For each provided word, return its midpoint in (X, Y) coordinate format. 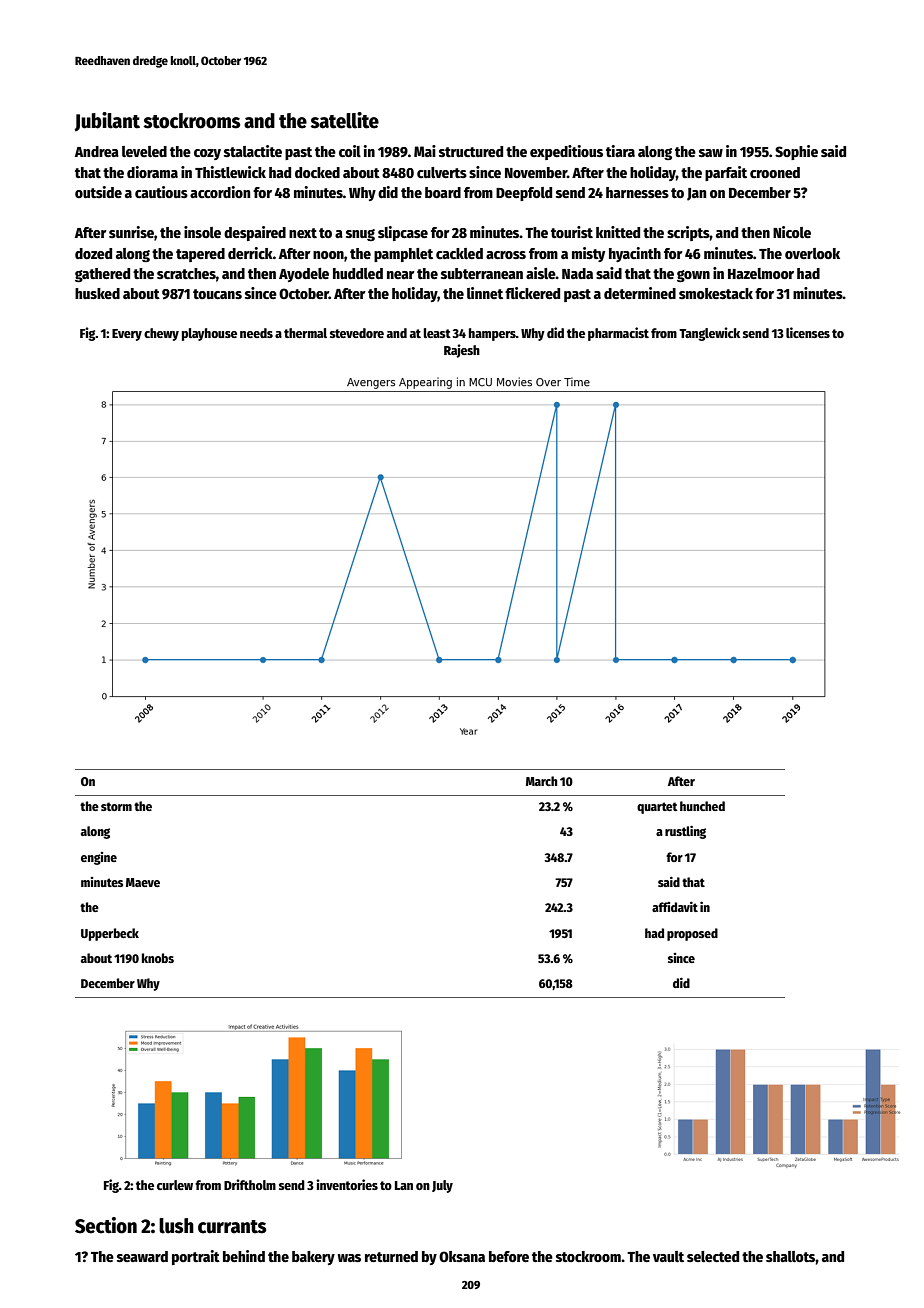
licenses (808, 332)
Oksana (462, 1256)
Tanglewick (709, 334)
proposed (692, 934)
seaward (142, 1256)
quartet (657, 808)
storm (116, 806)
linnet (485, 293)
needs (256, 333)
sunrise (131, 232)
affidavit (675, 907)
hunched (702, 806)
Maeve (143, 882)
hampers (492, 334)
